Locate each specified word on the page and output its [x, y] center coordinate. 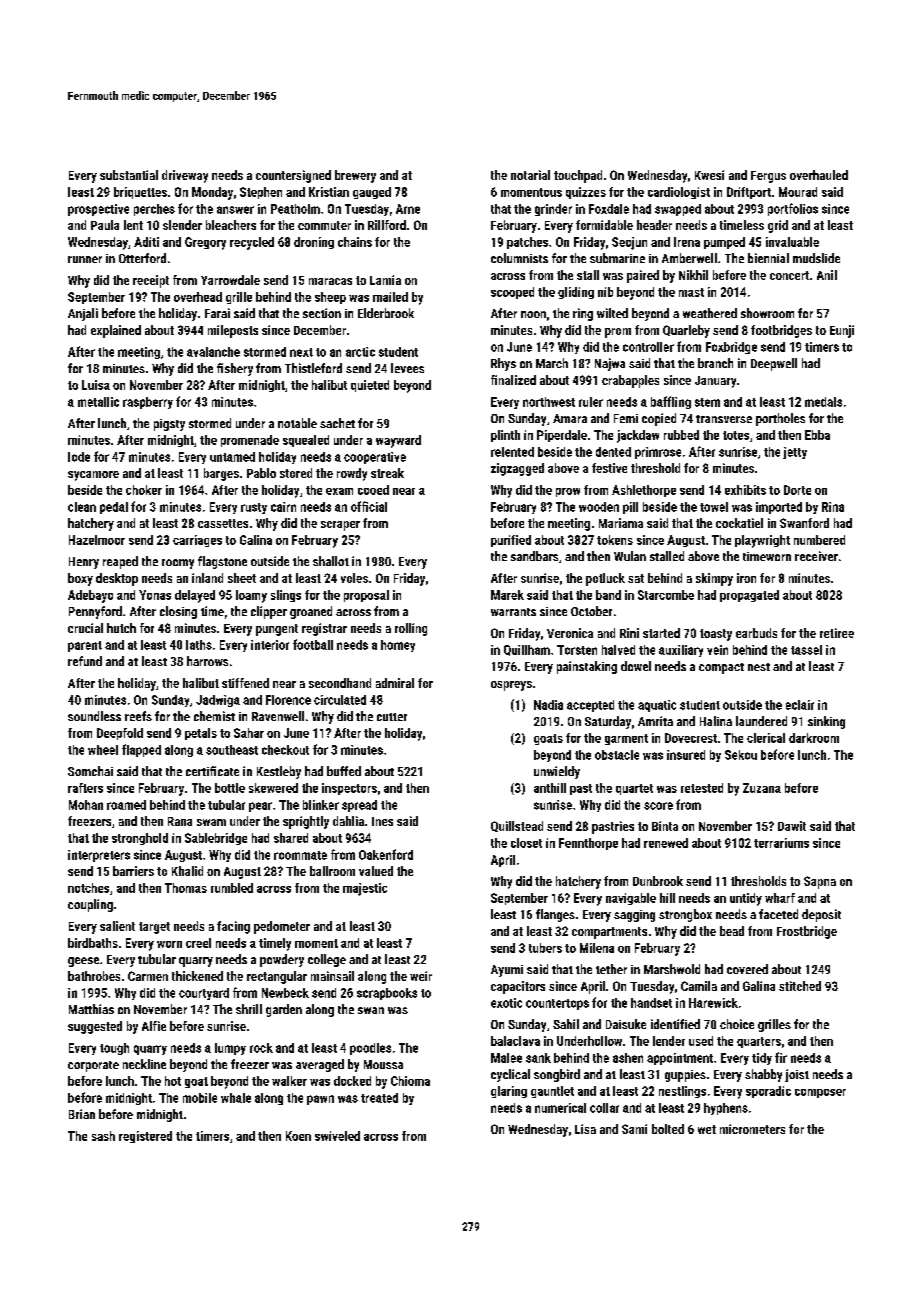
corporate [93, 1066]
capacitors [518, 987]
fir [781, 1057]
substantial [129, 175]
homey [398, 646]
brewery [355, 176]
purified [511, 541]
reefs [138, 716]
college [327, 960]
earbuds [756, 633]
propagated [749, 596]
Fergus [768, 177]
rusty [254, 508]
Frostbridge [807, 932]
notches [88, 888]
